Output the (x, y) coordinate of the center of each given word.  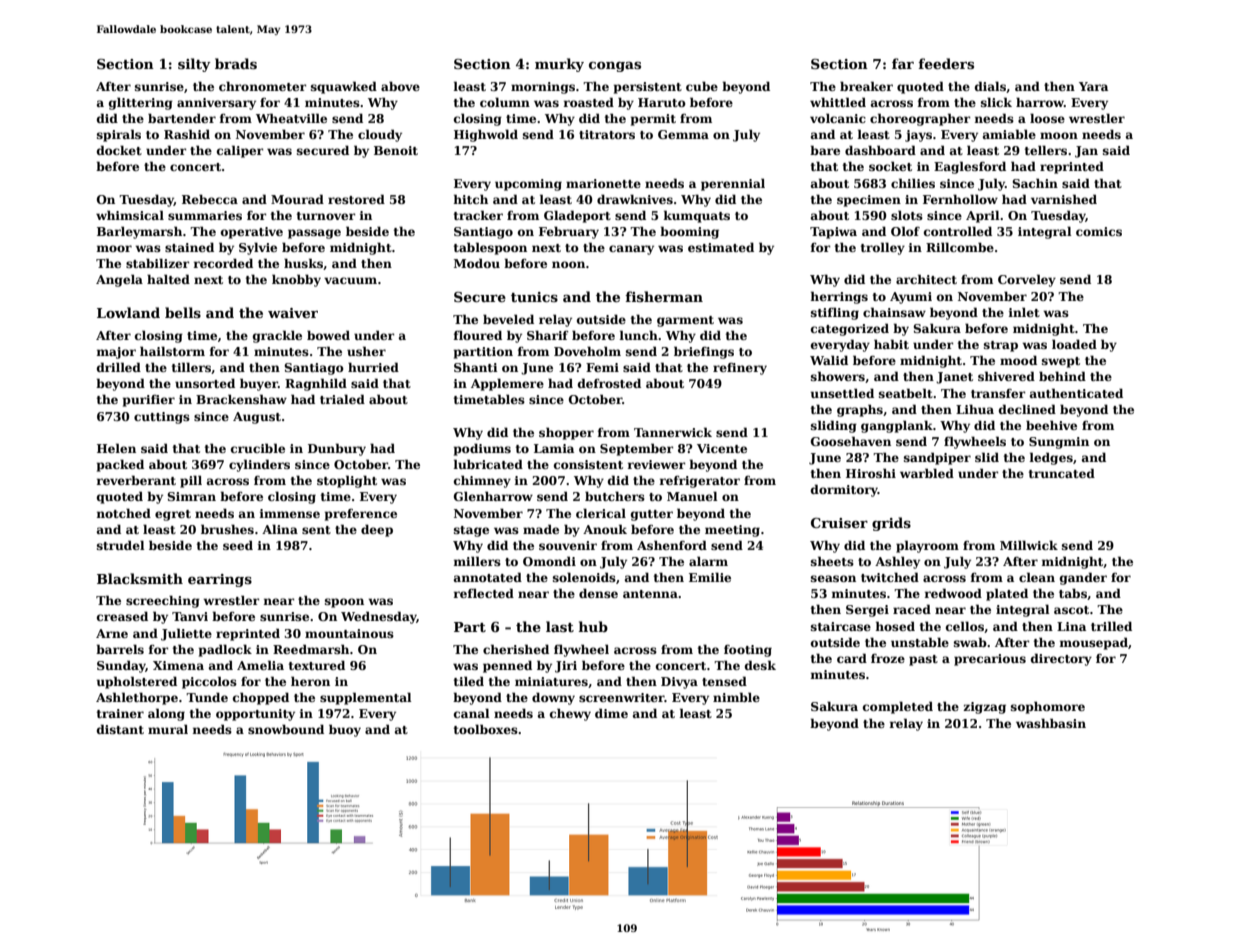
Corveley (1027, 280)
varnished (1064, 199)
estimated (721, 247)
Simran (191, 496)
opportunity (255, 715)
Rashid (187, 134)
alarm (708, 561)
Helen (116, 448)
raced (912, 609)
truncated (1062, 473)
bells (183, 312)
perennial (733, 184)
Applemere (507, 384)
